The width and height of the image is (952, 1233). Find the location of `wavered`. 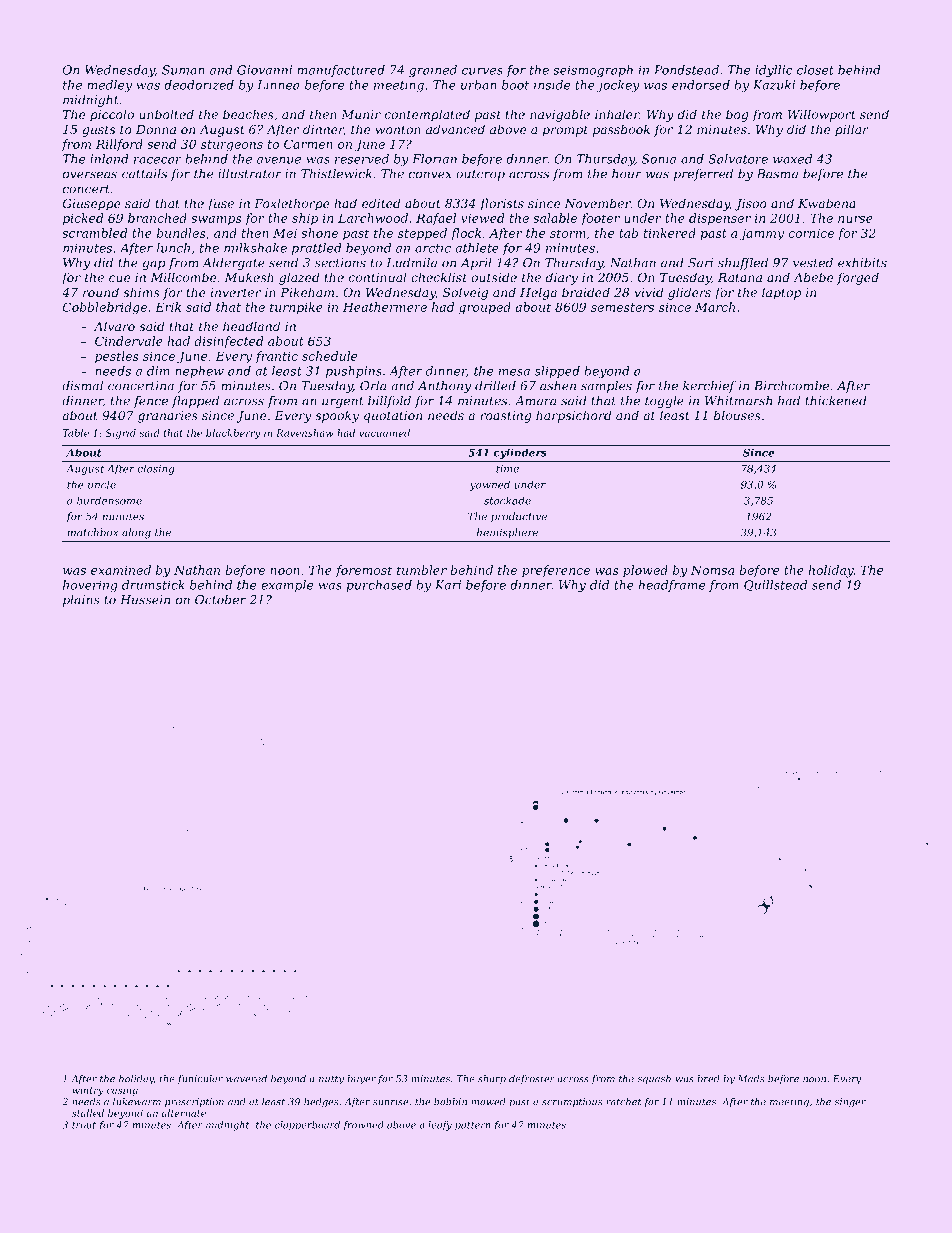

wavered is located at coordinates (246, 1079).
